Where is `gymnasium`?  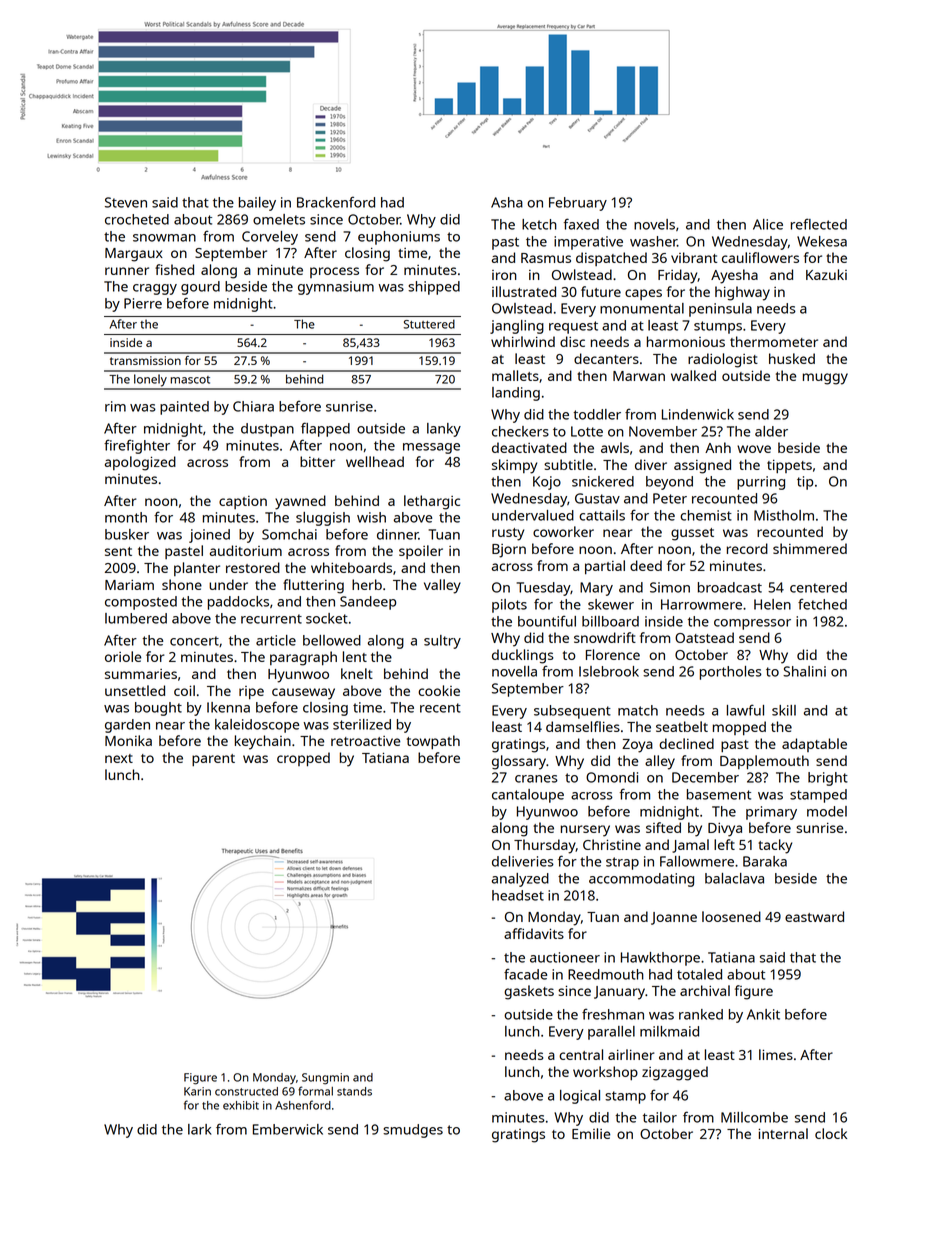
gymnasium is located at coordinates (336, 288).
